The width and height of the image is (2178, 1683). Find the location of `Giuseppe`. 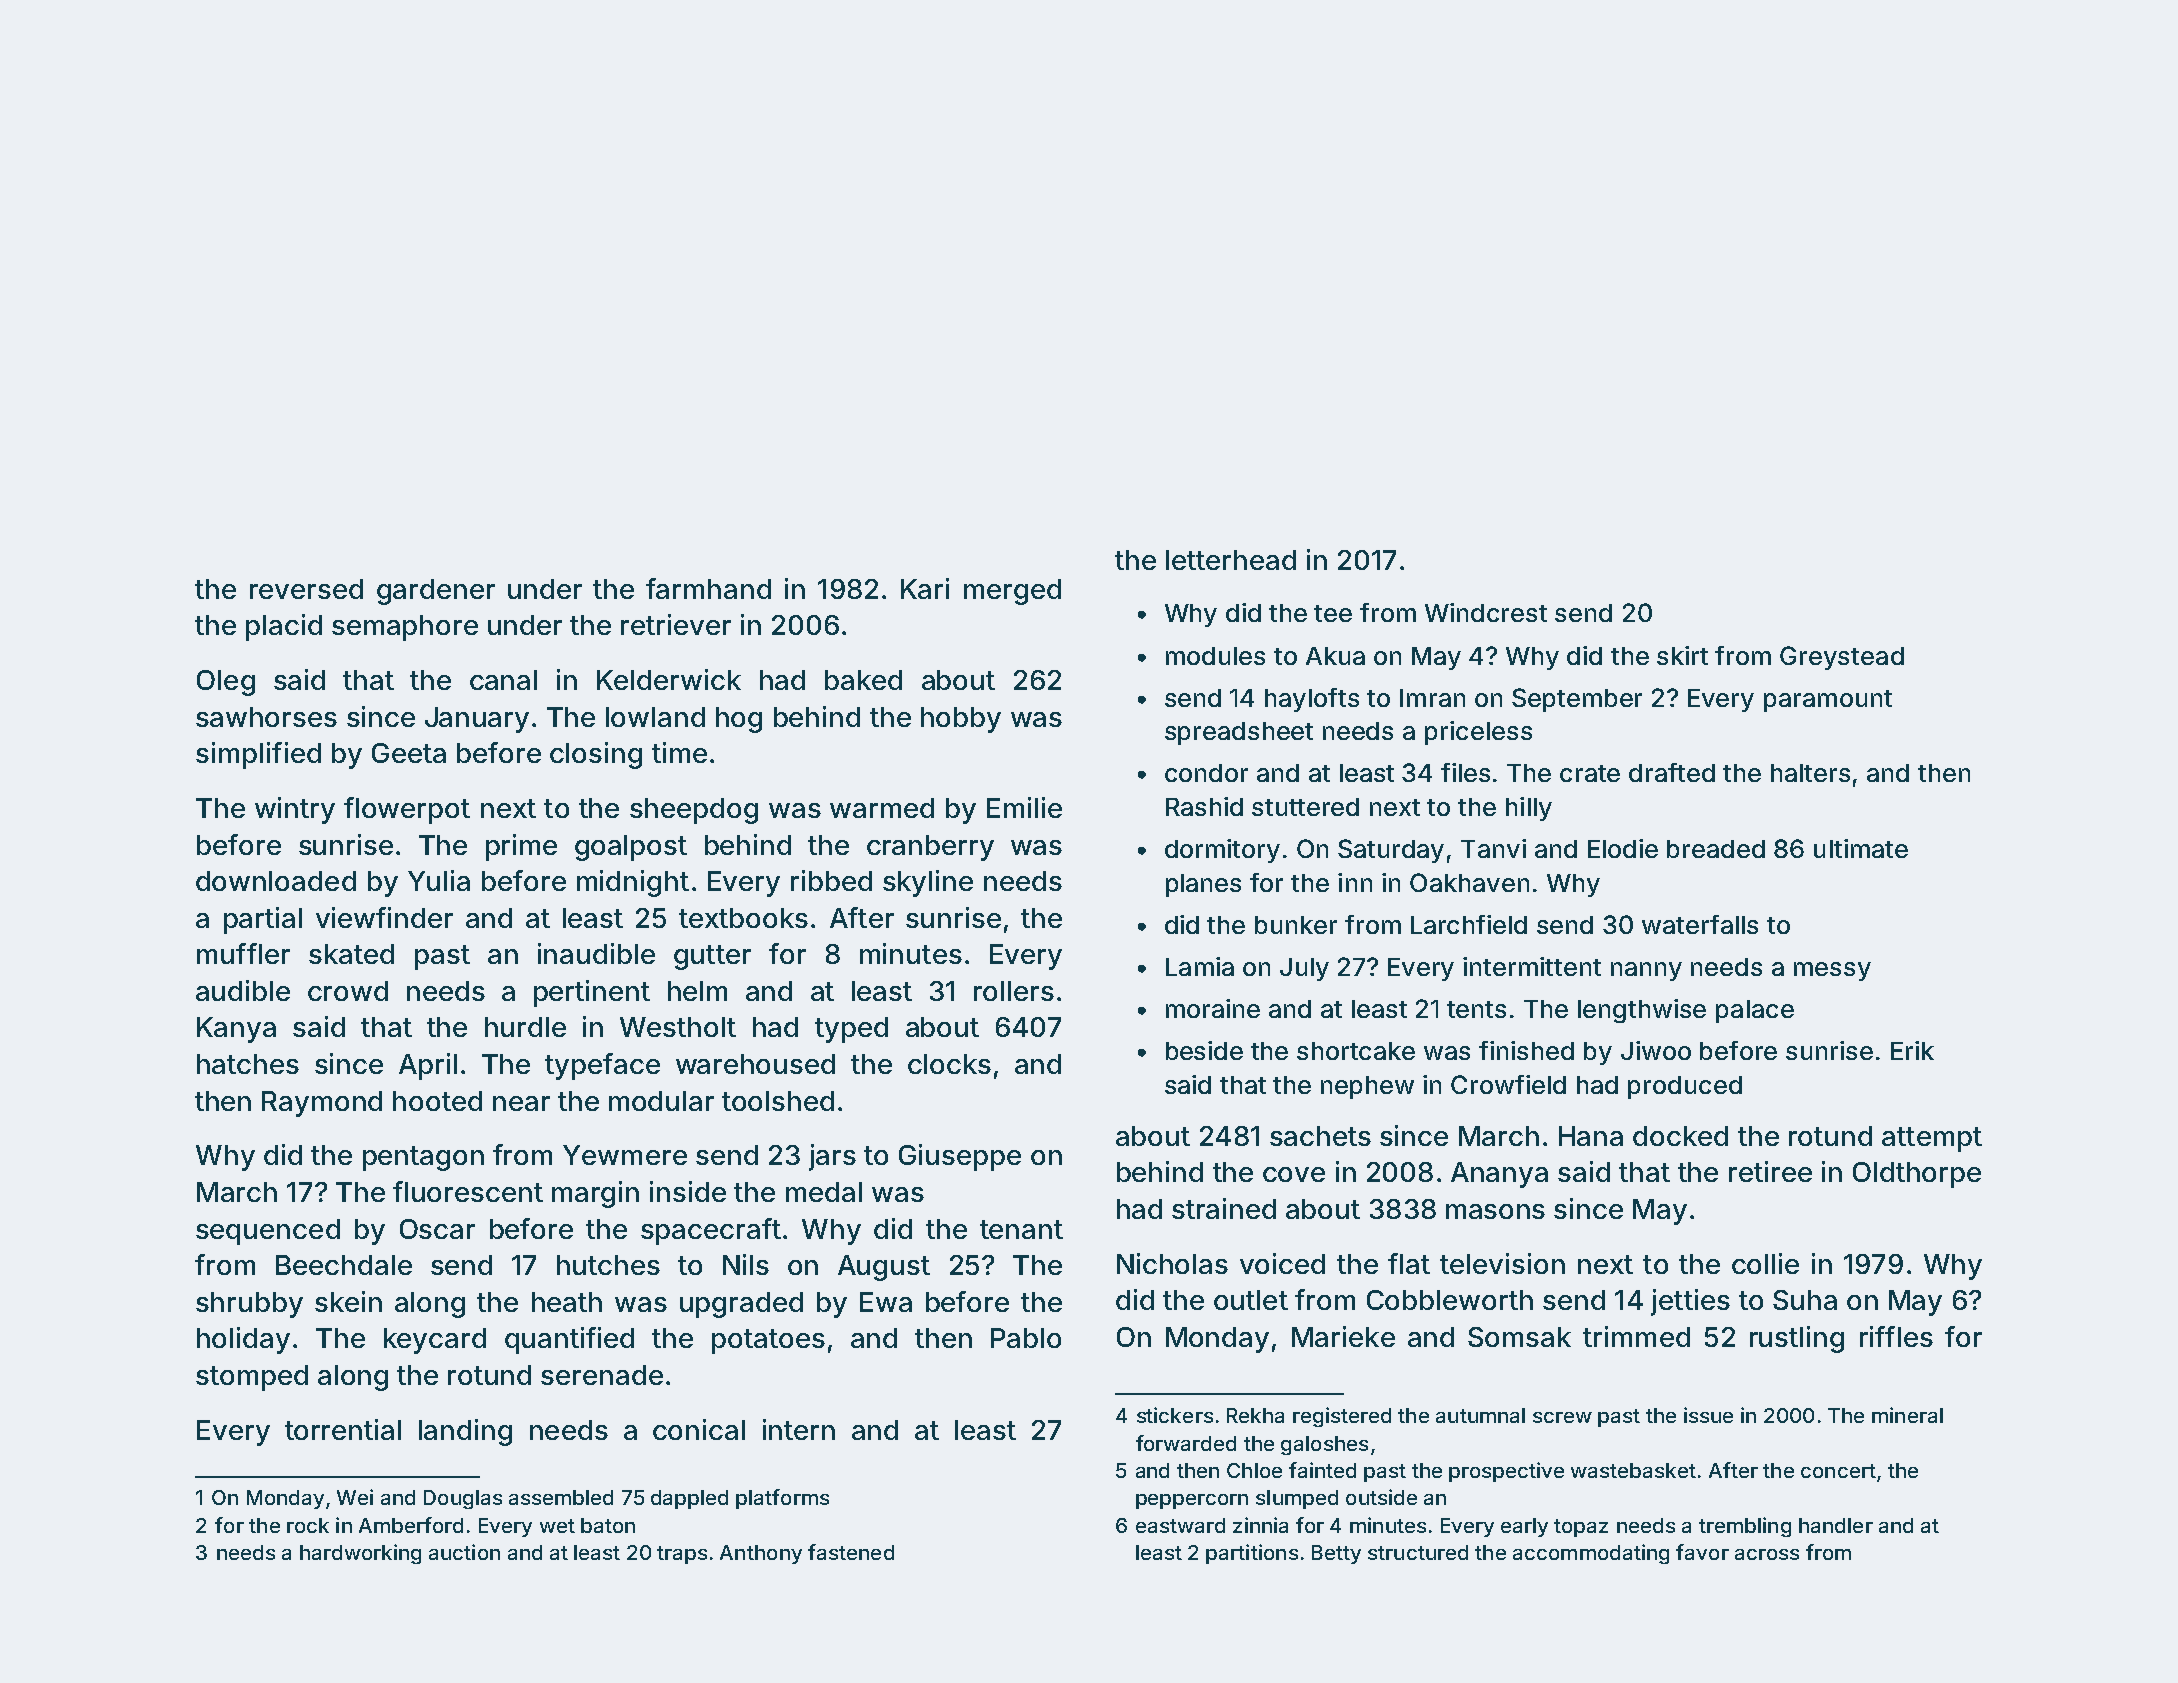

Giuseppe is located at coordinates (960, 1157).
